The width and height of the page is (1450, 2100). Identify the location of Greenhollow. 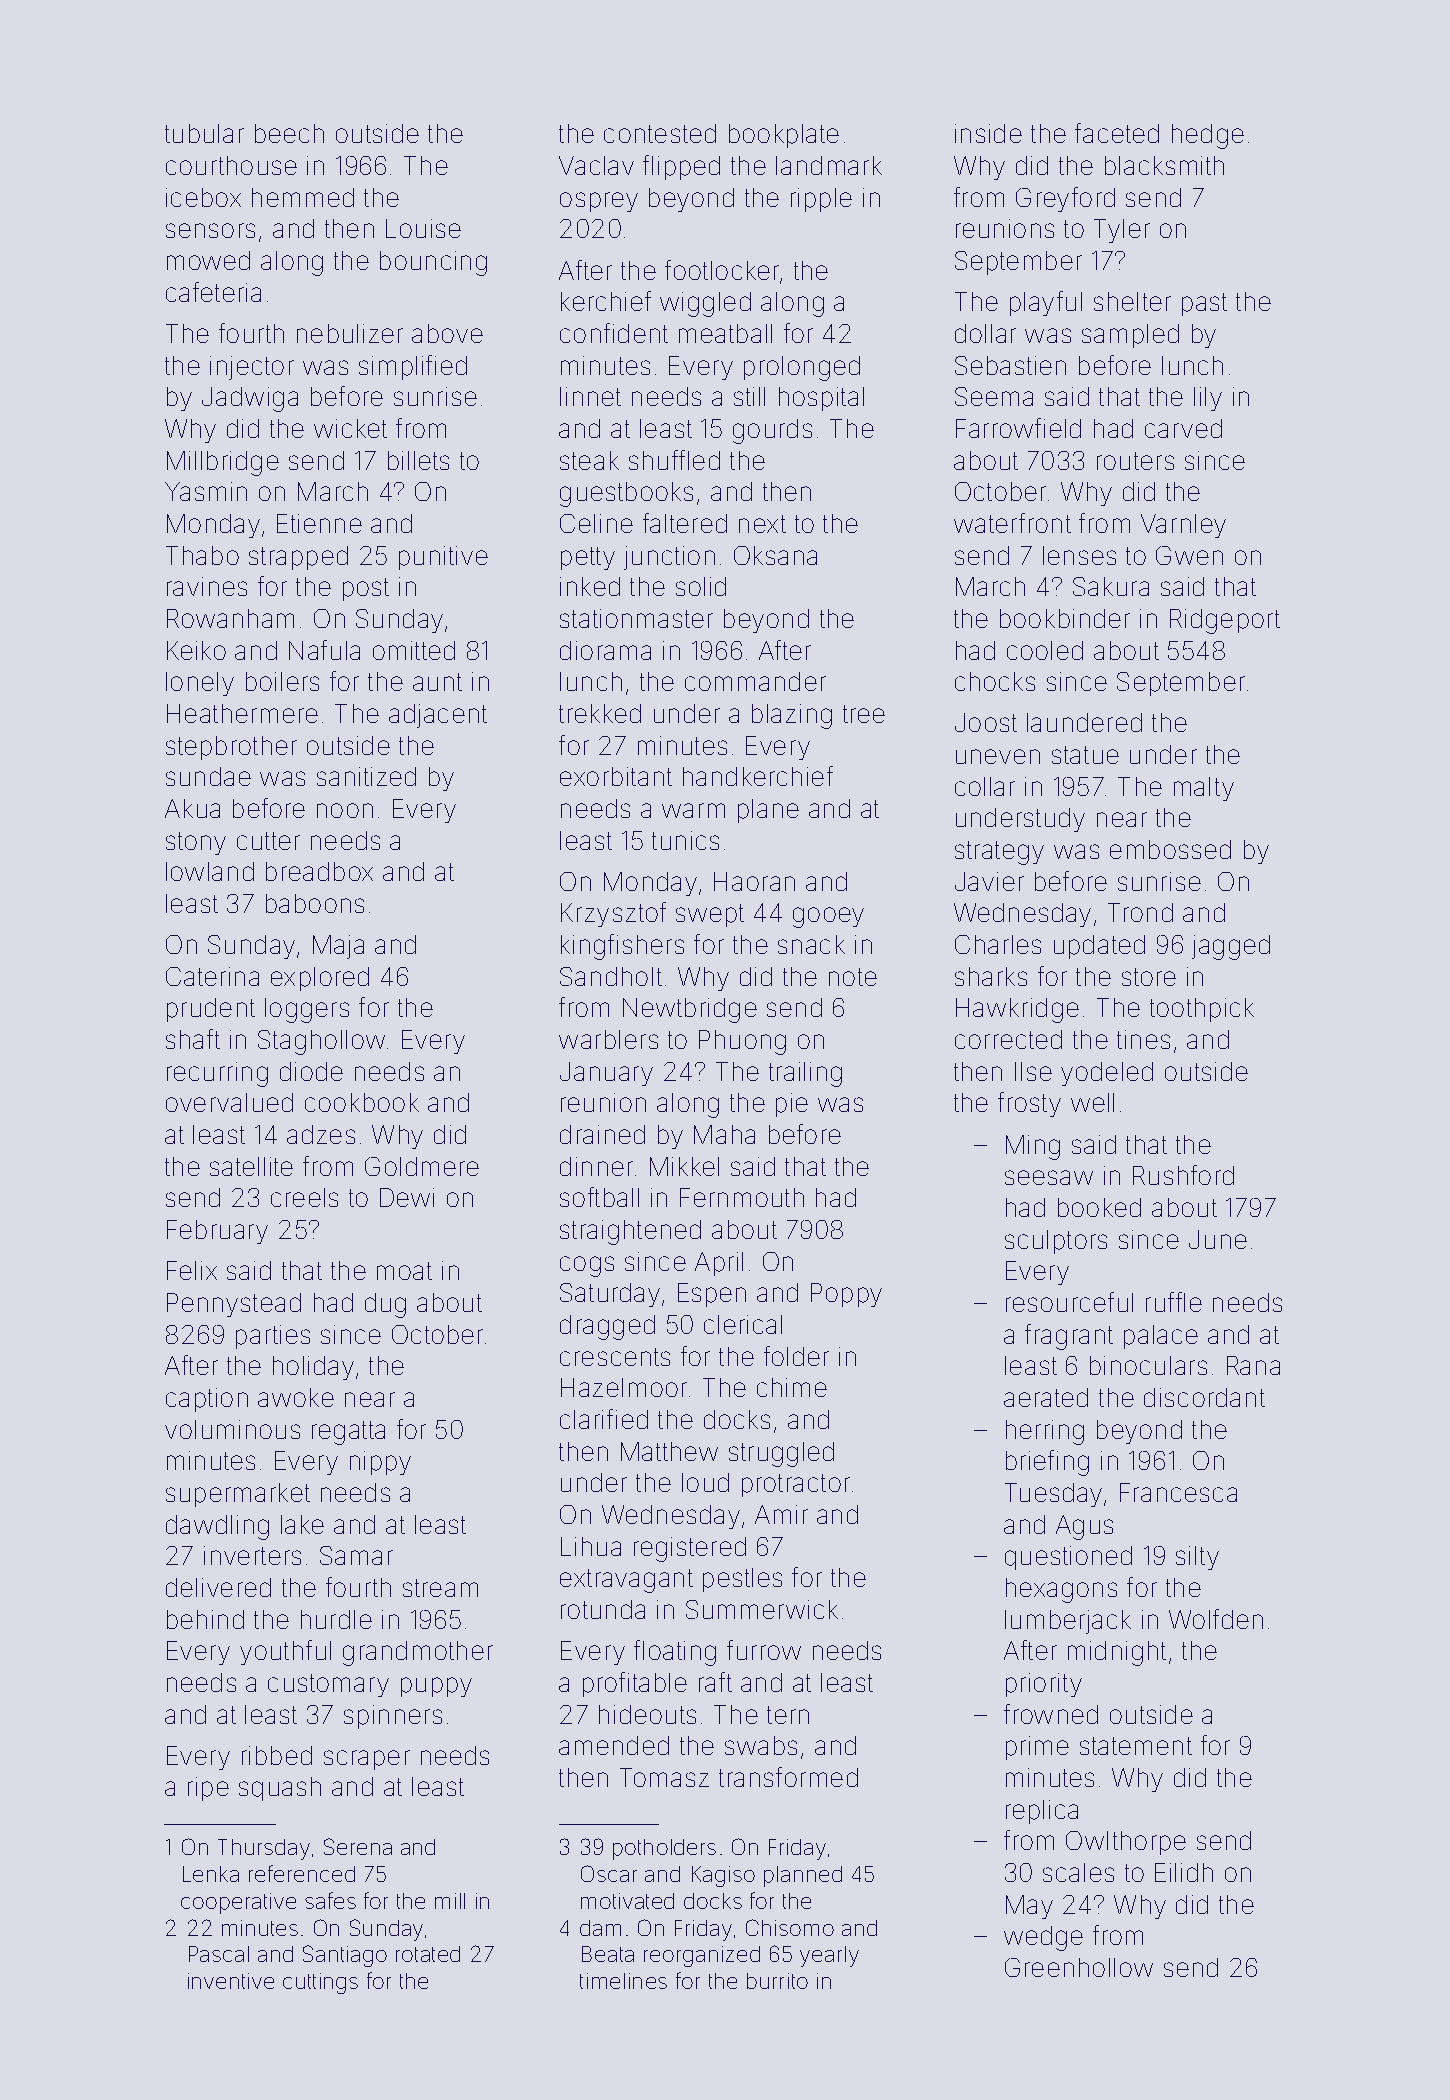
(1079, 1967).
